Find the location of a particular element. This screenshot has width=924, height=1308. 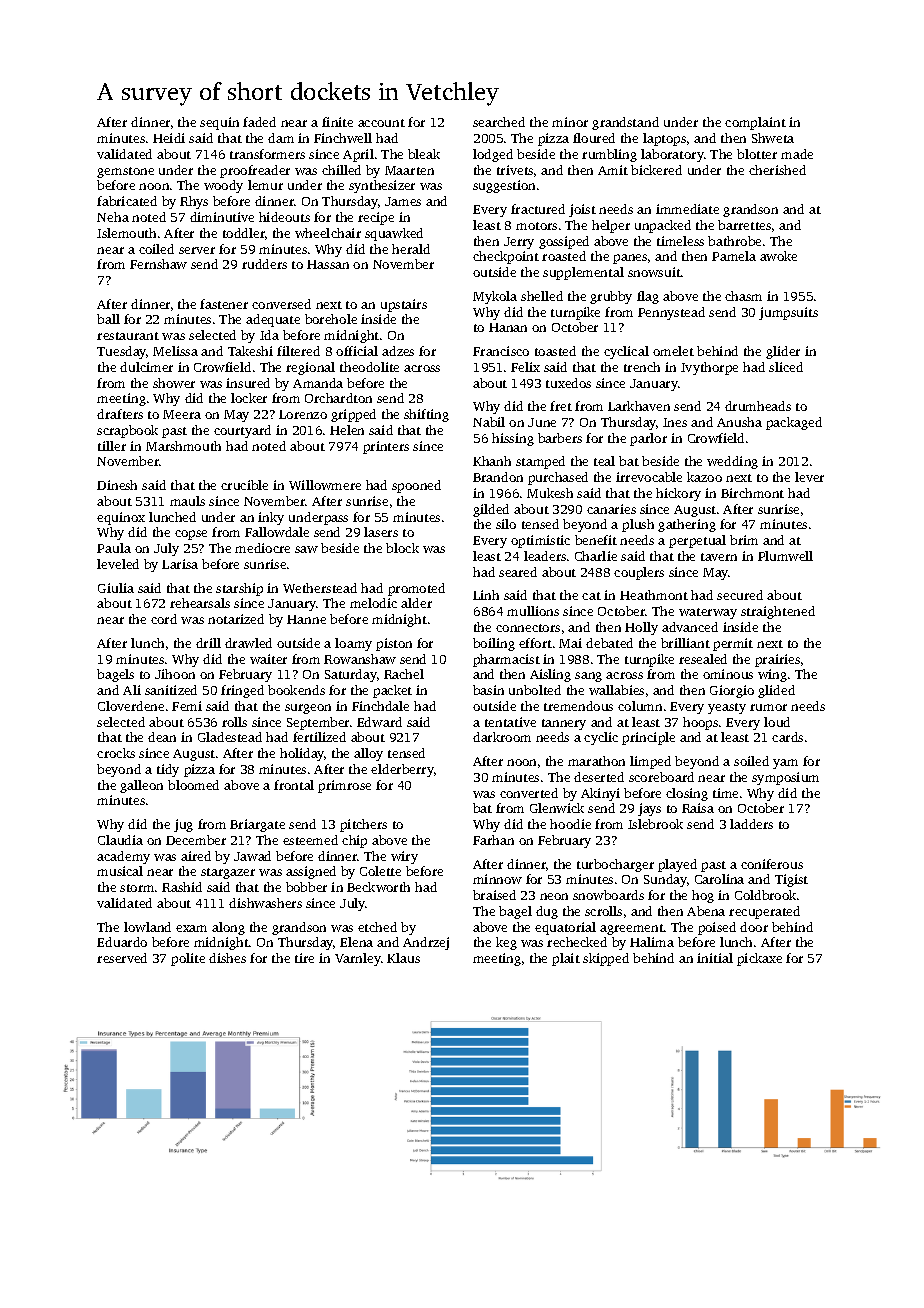

cord is located at coordinates (164, 619).
